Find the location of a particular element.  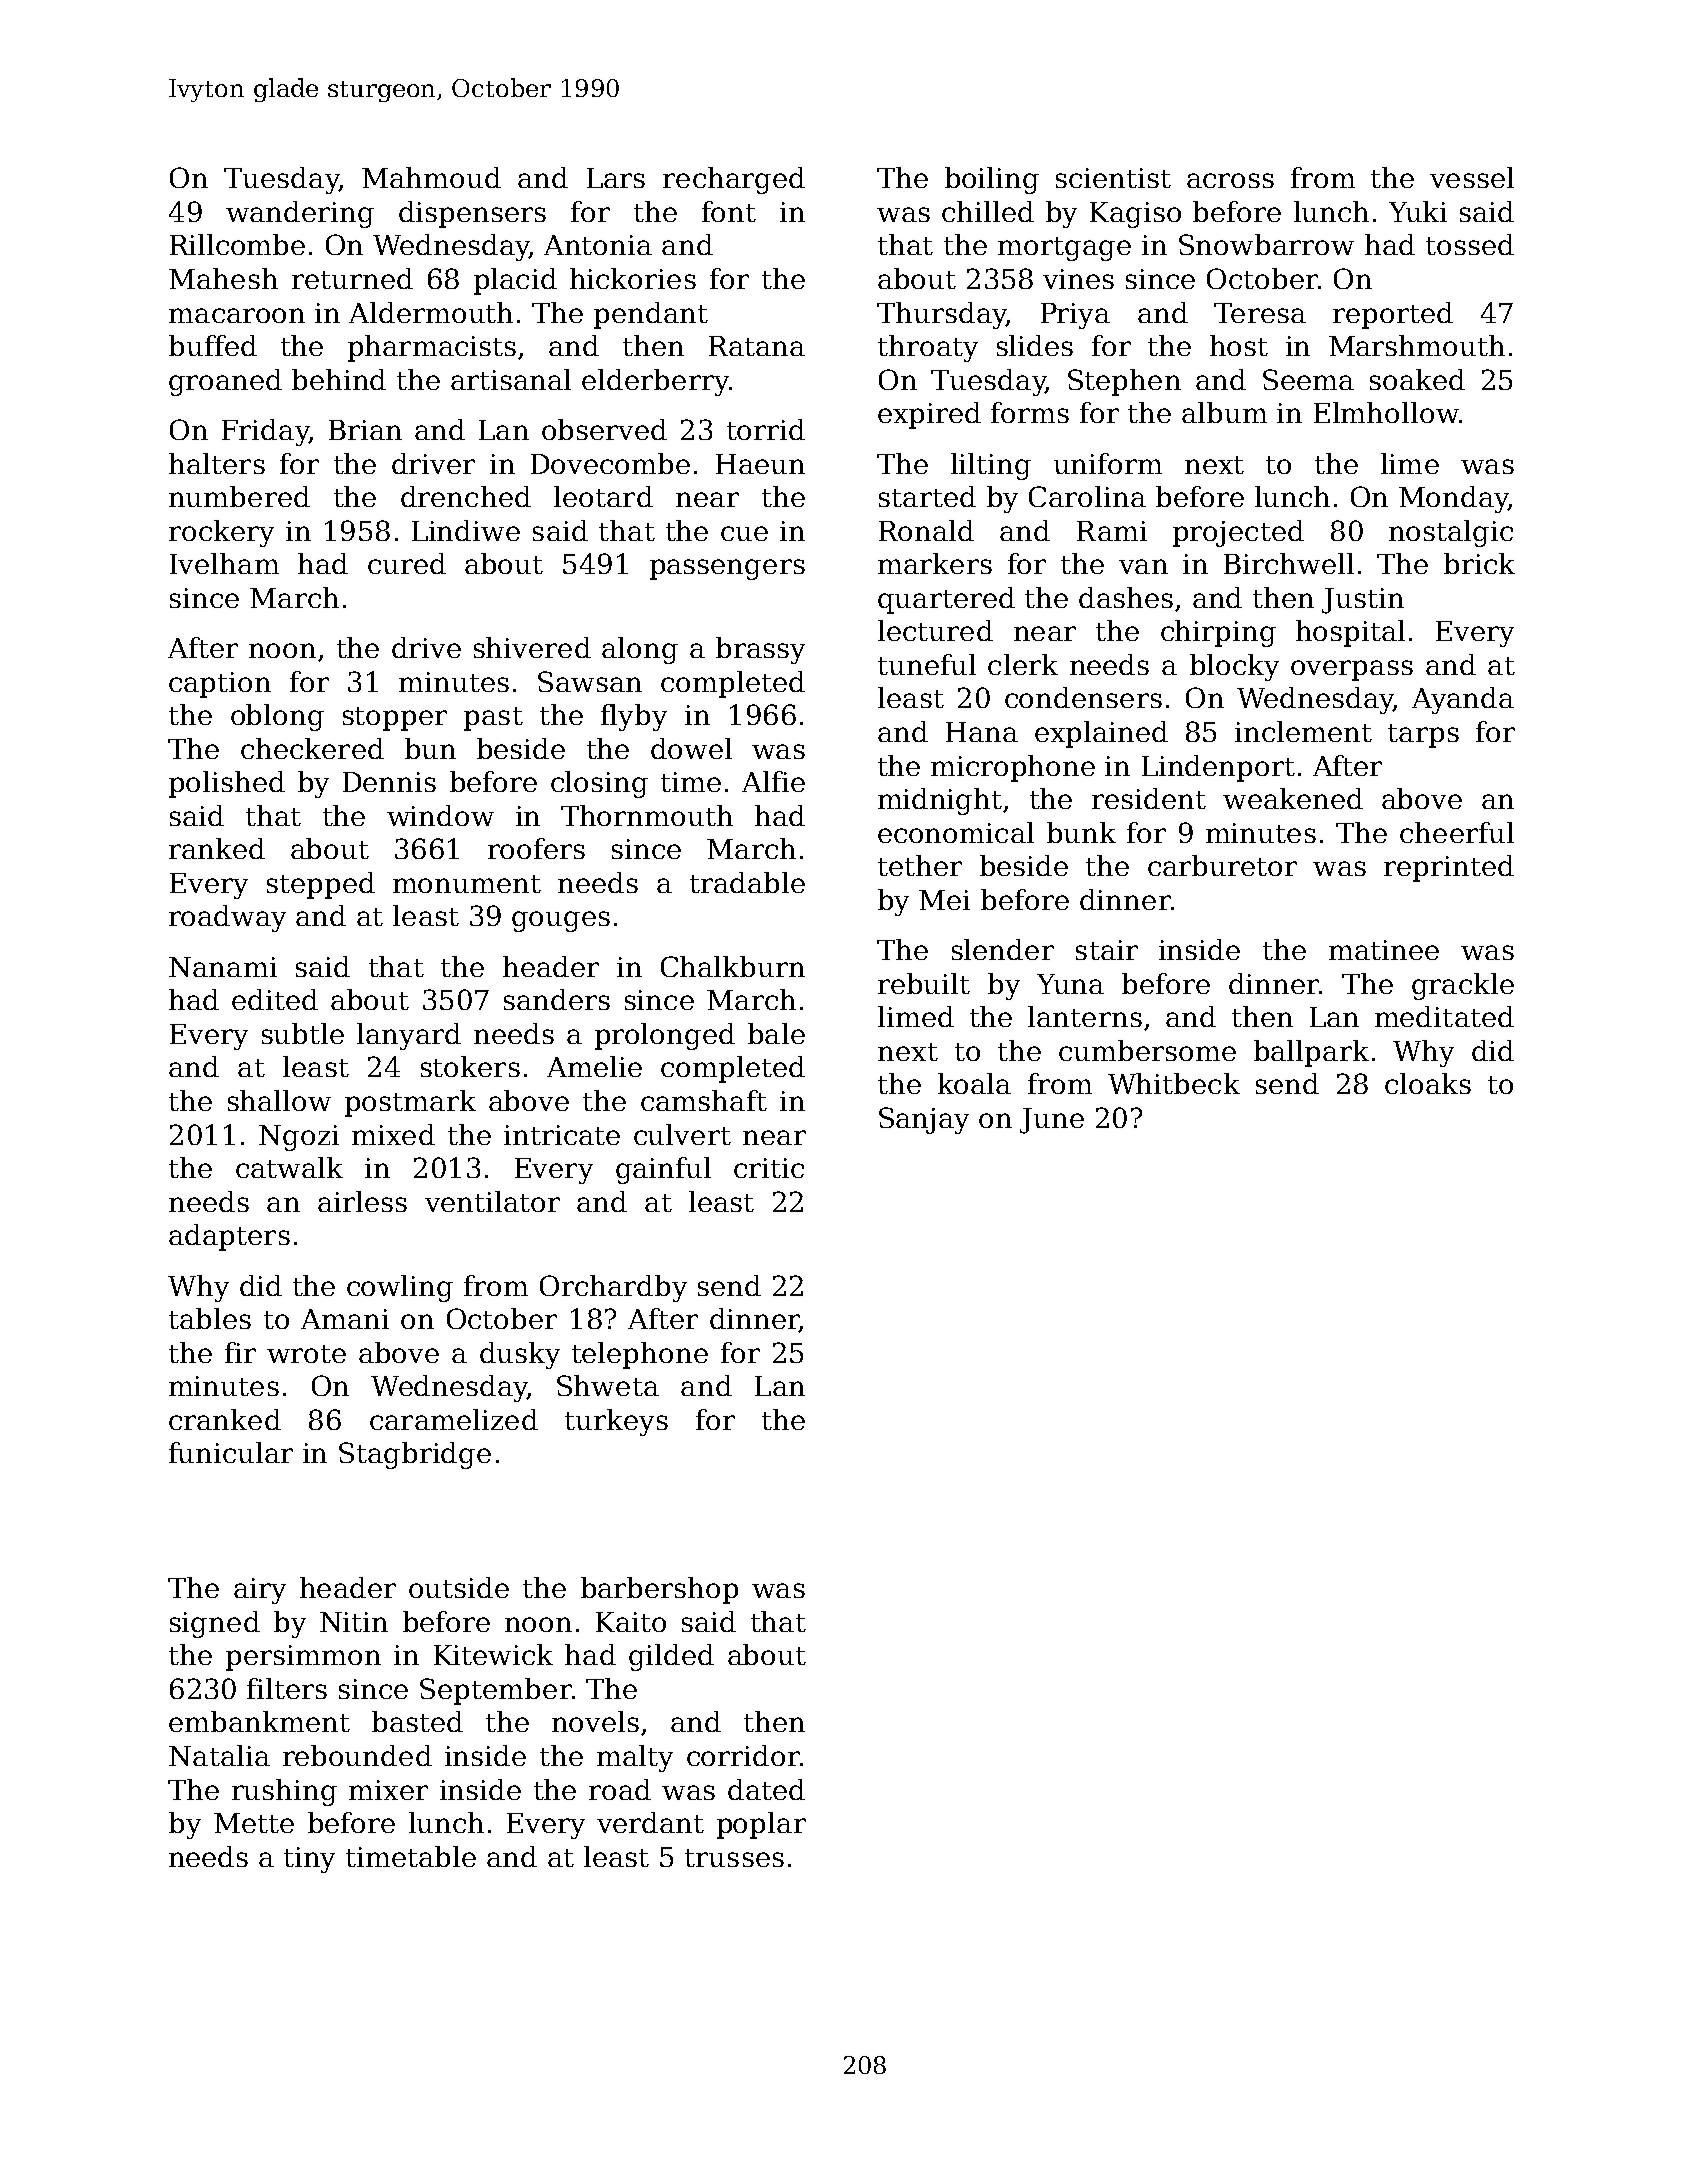

signed is located at coordinates (215, 1624).
